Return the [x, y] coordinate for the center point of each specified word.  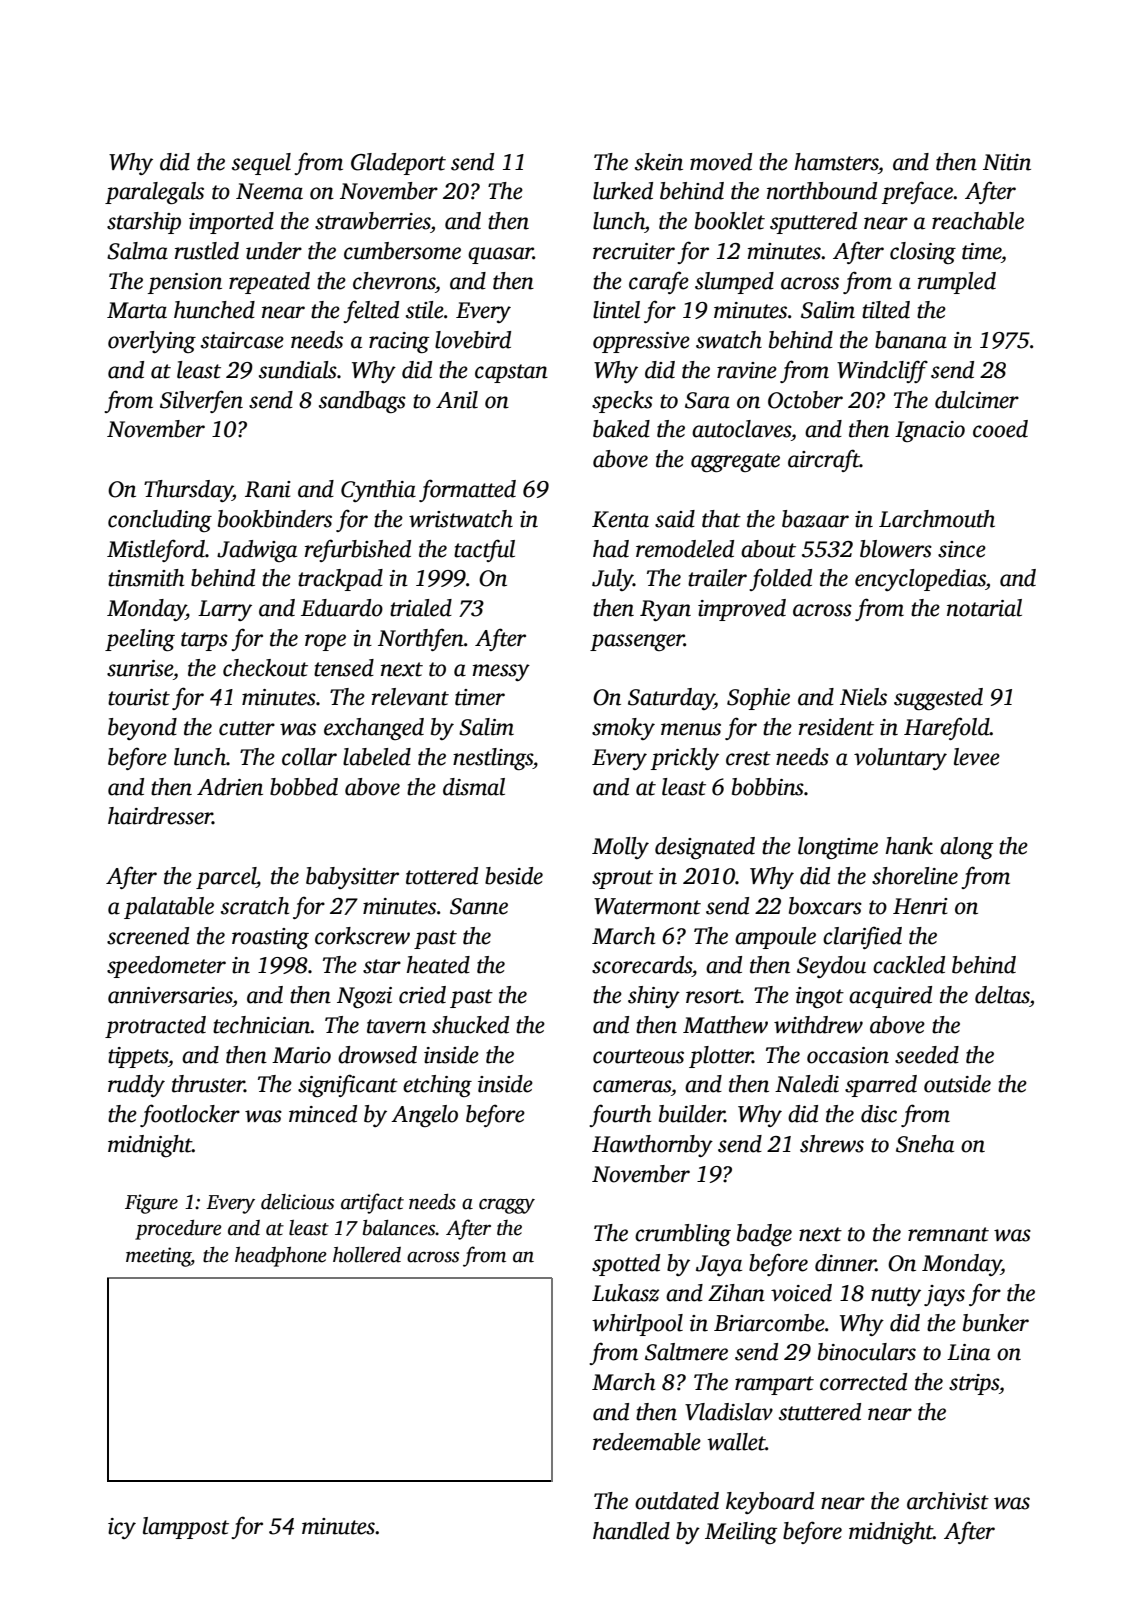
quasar [500, 255]
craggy [507, 1206]
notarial [984, 608]
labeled [377, 757]
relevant [410, 697]
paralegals [154, 193]
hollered [367, 1255]
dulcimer [977, 400]
